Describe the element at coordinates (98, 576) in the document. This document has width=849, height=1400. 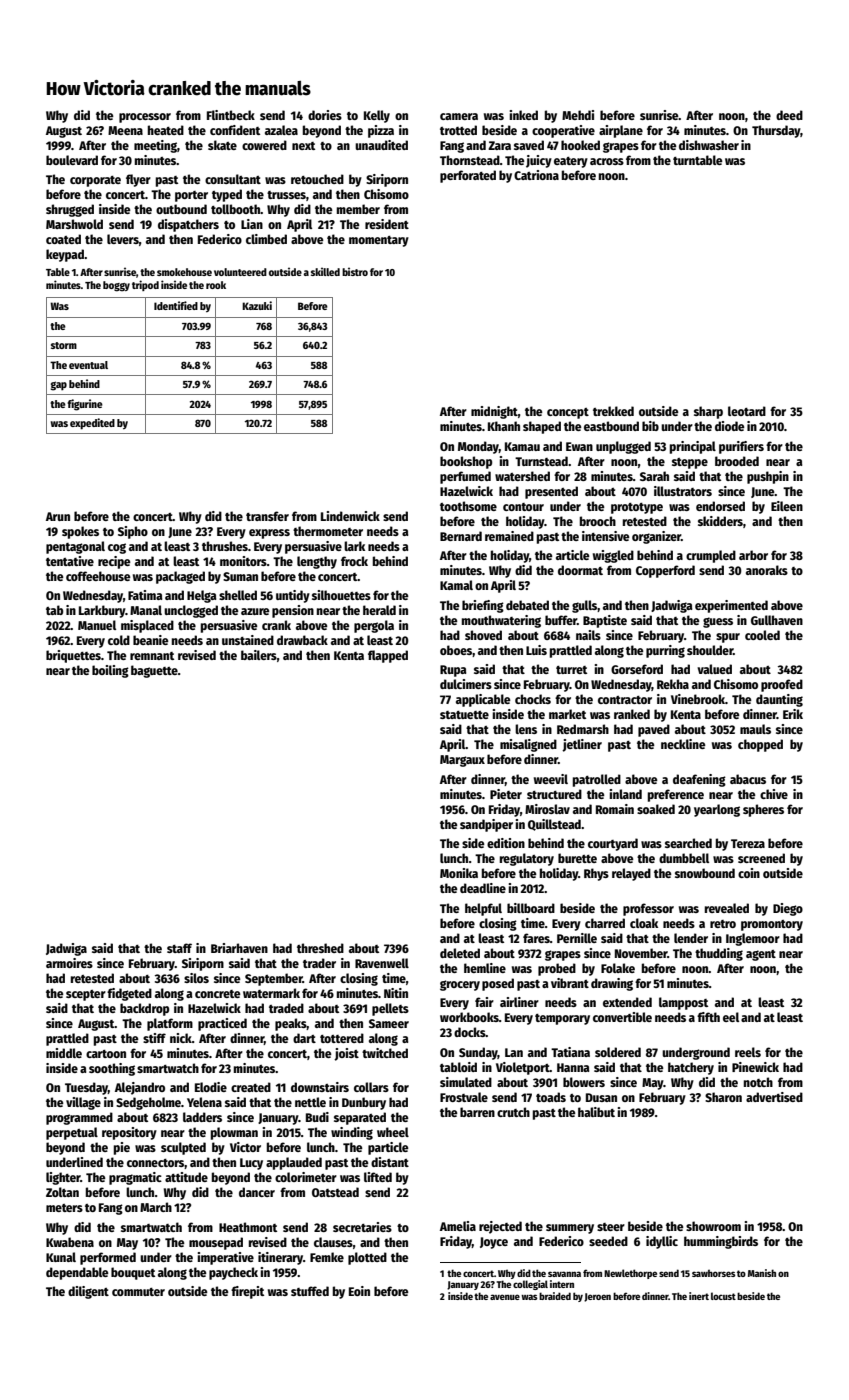
I see `coffeehouse` at that location.
